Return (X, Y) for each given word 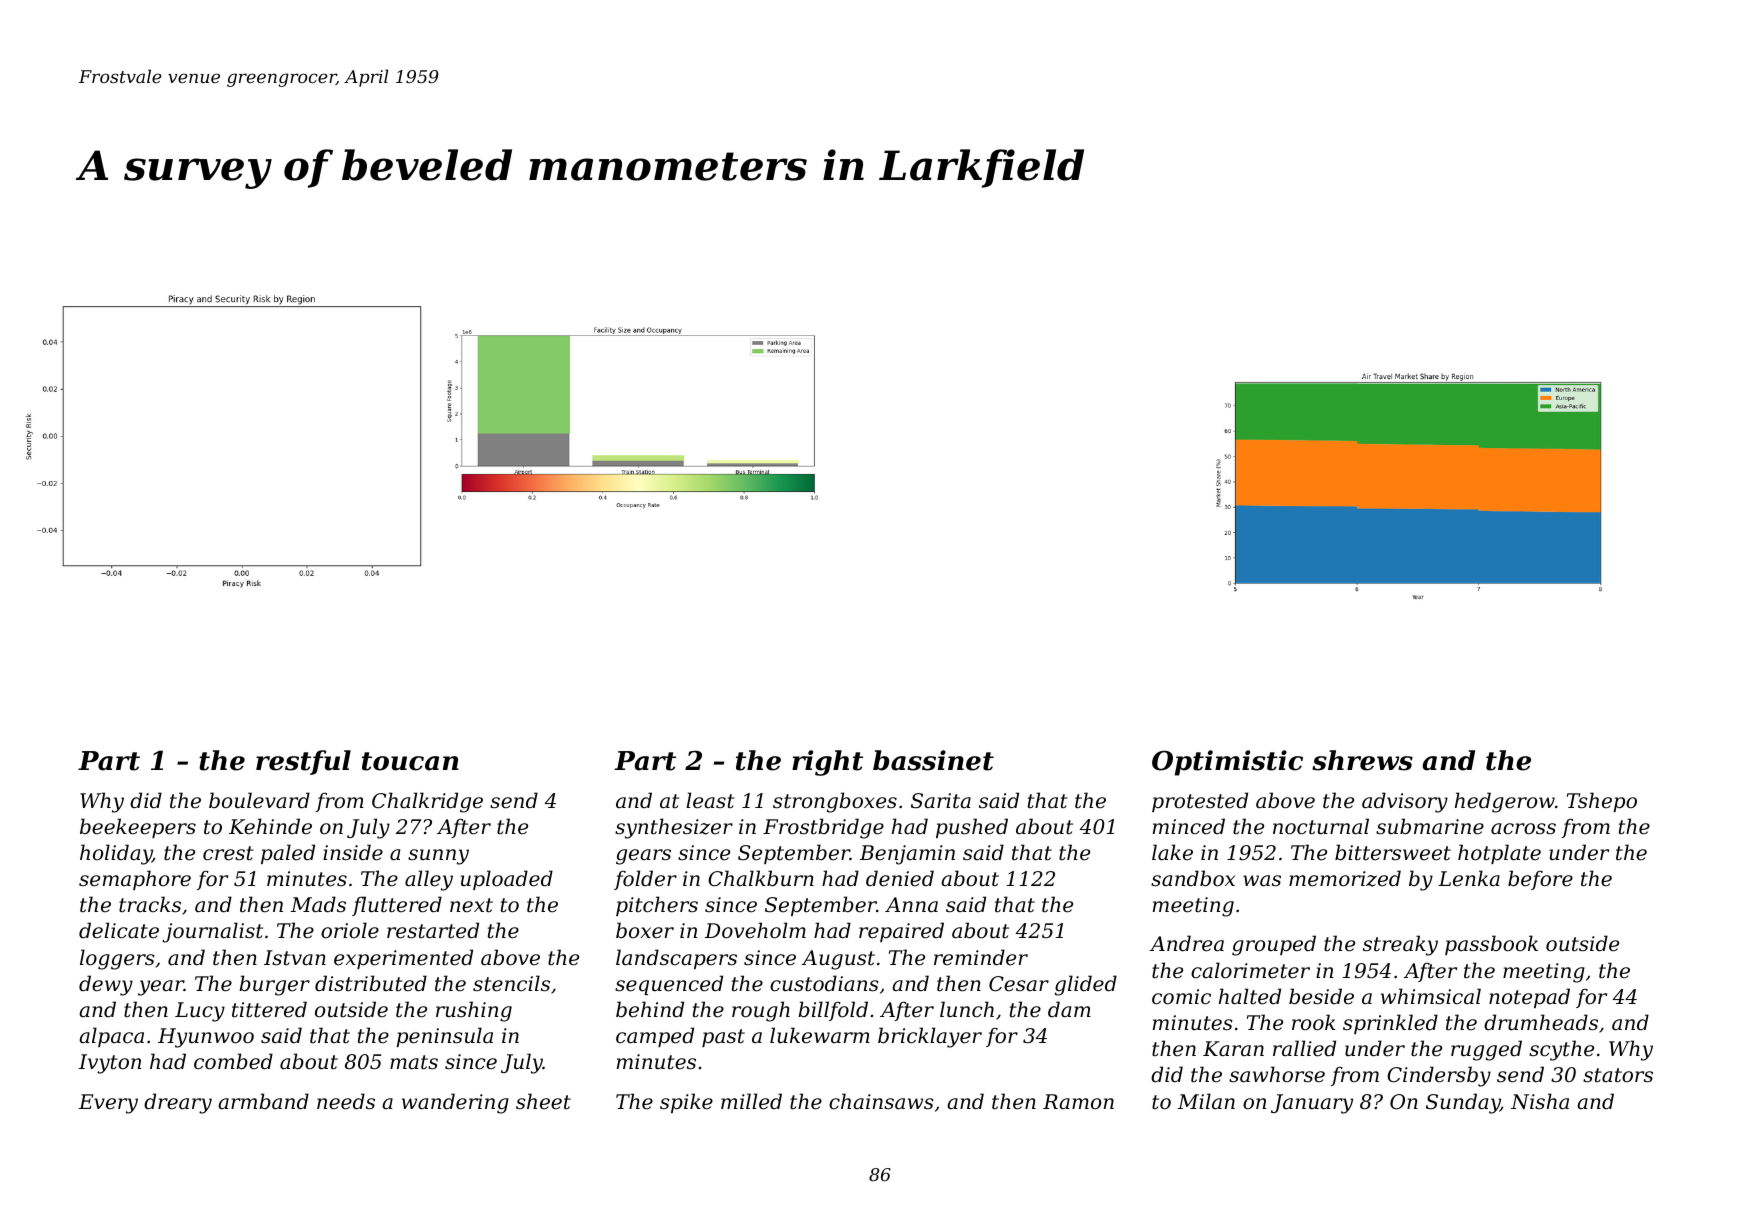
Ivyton (110, 1064)
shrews (1362, 760)
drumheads (1541, 1022)
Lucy (200, 1012)
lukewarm (820, 1035)
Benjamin (907, 855)
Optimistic (1227, 763)
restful (303, 762)
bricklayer (930, 1037)
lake (1172, 852)
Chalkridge (427, 802)
